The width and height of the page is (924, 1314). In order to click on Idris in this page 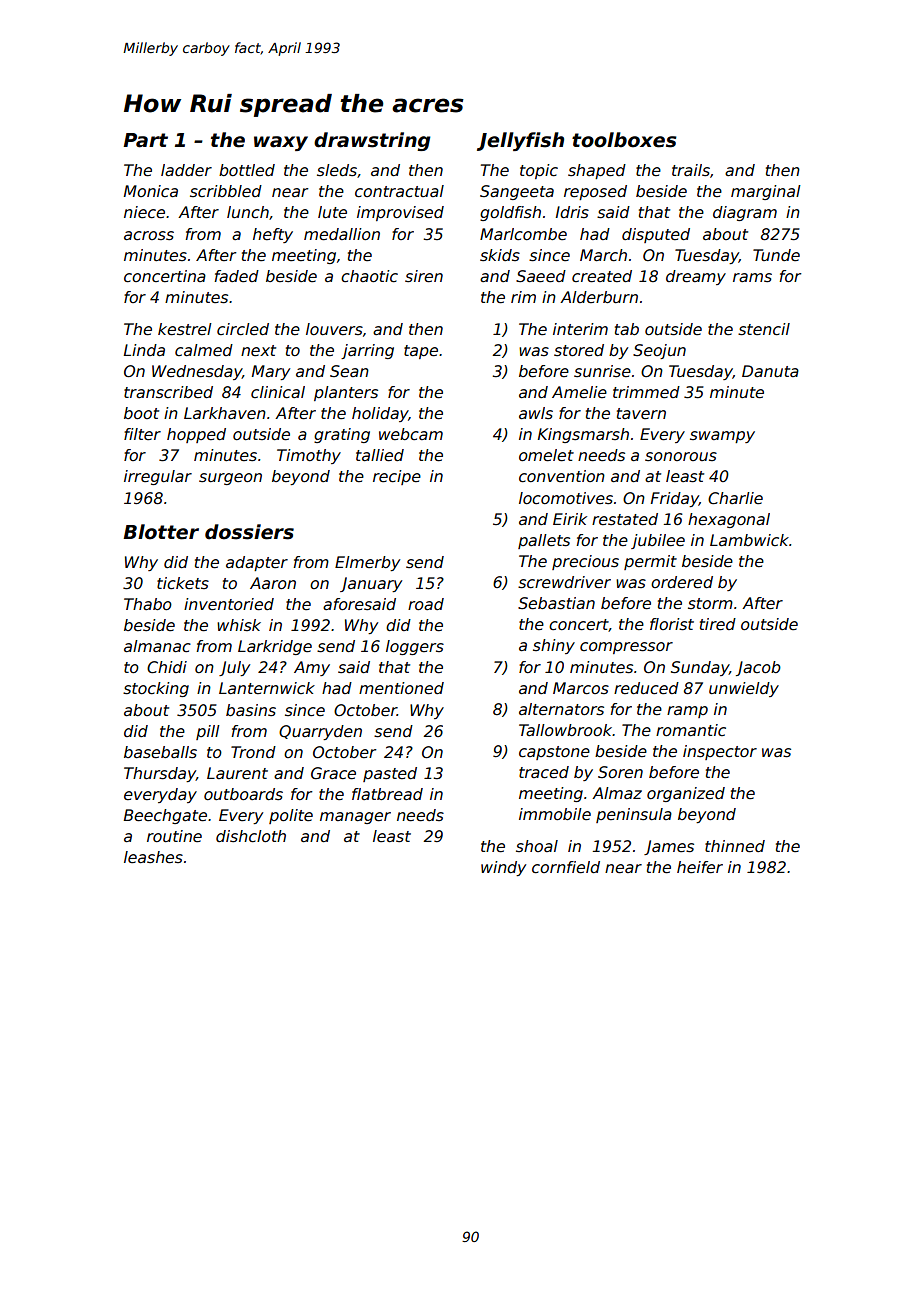, I will do `click(572, 212)`.
